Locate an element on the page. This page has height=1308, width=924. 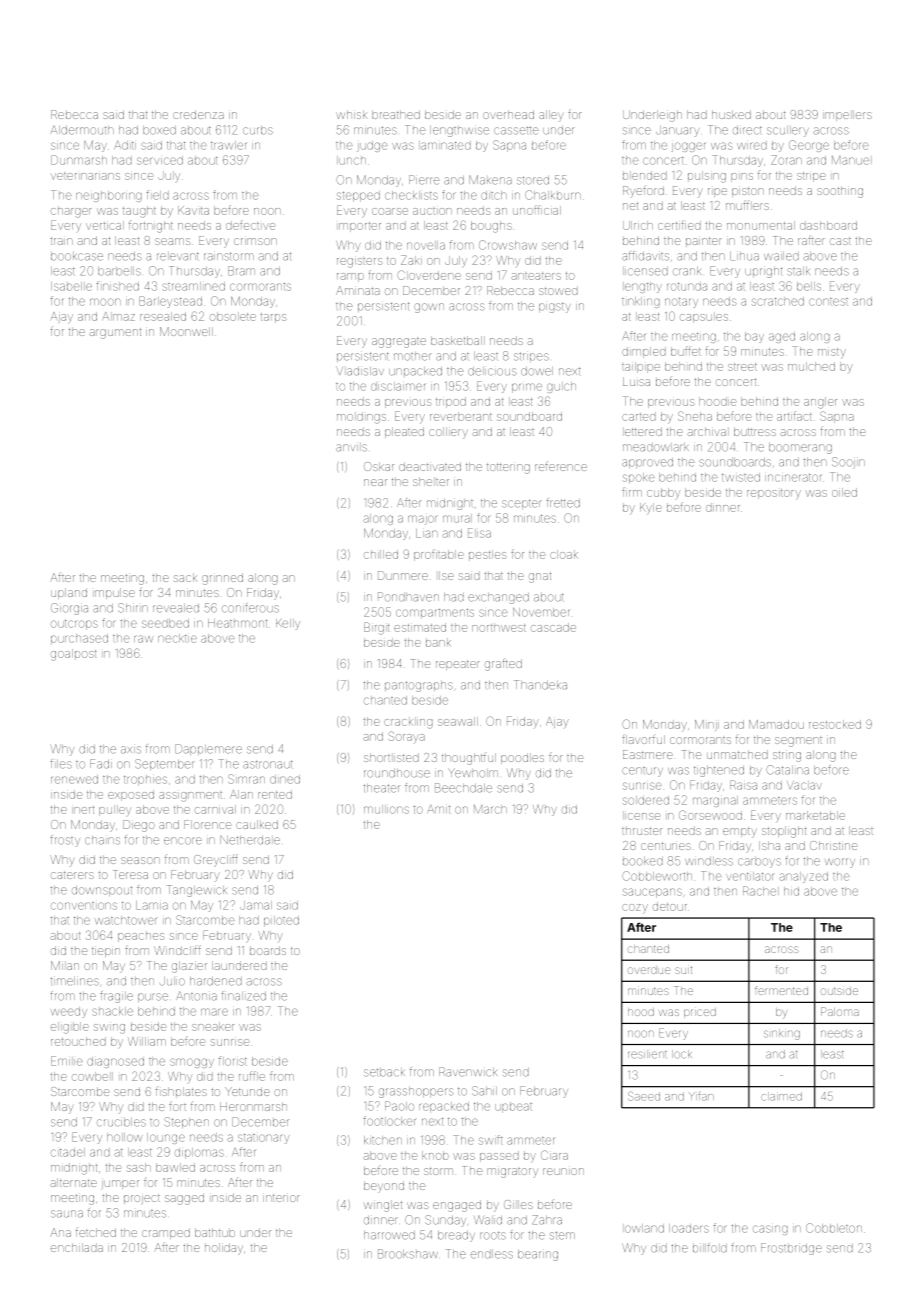
impellers is located at coordinates (847, 115).
